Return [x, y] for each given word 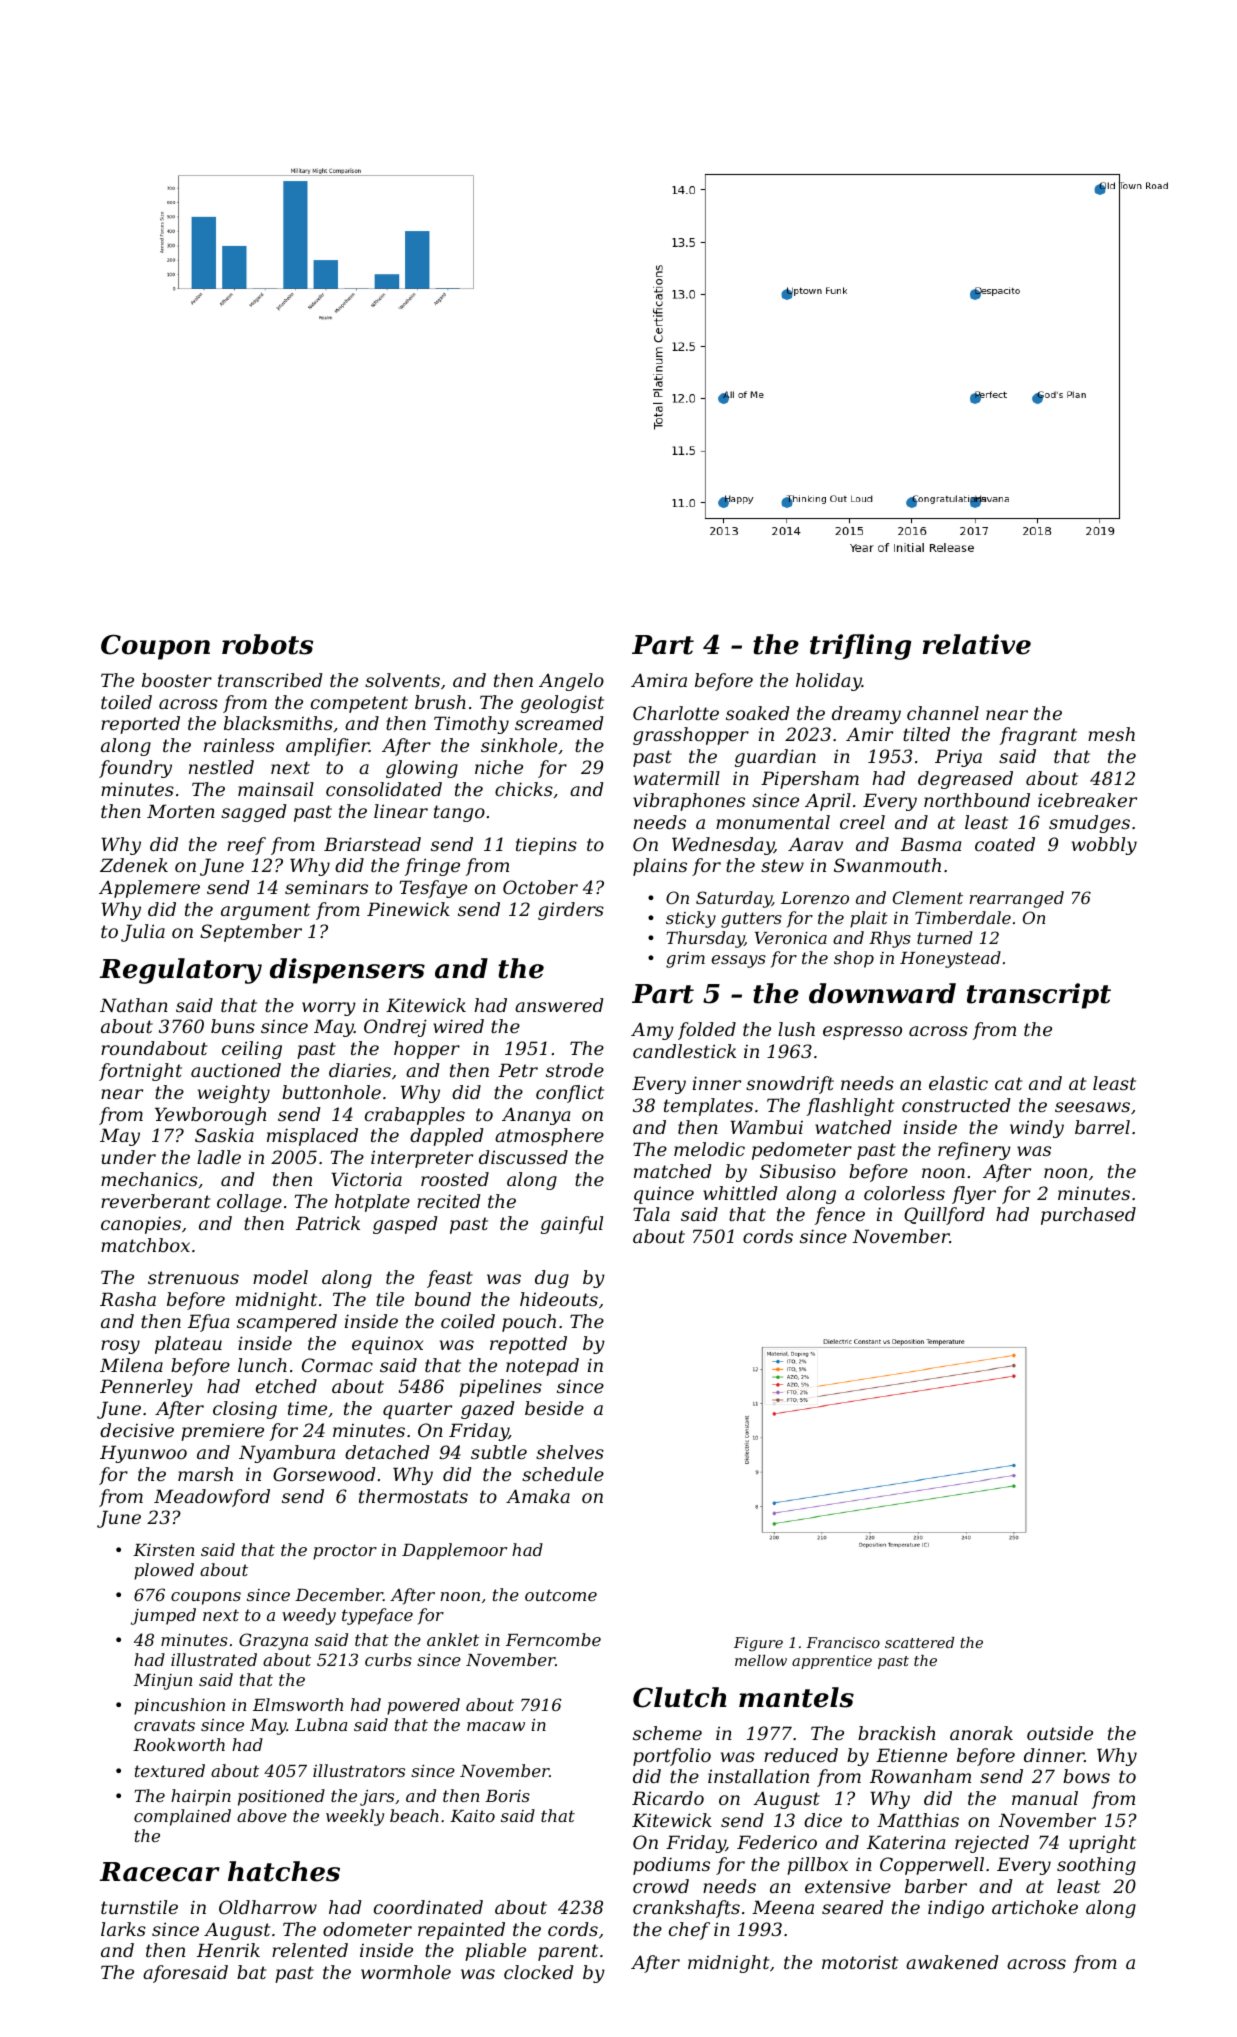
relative [977, 644]
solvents [402, 680]
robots [267, 644]
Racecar [159, 1872]
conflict [570, 1094]
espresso [862, 1033]
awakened [952, 1962]
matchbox [145, 1245]
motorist [860, 1962]
